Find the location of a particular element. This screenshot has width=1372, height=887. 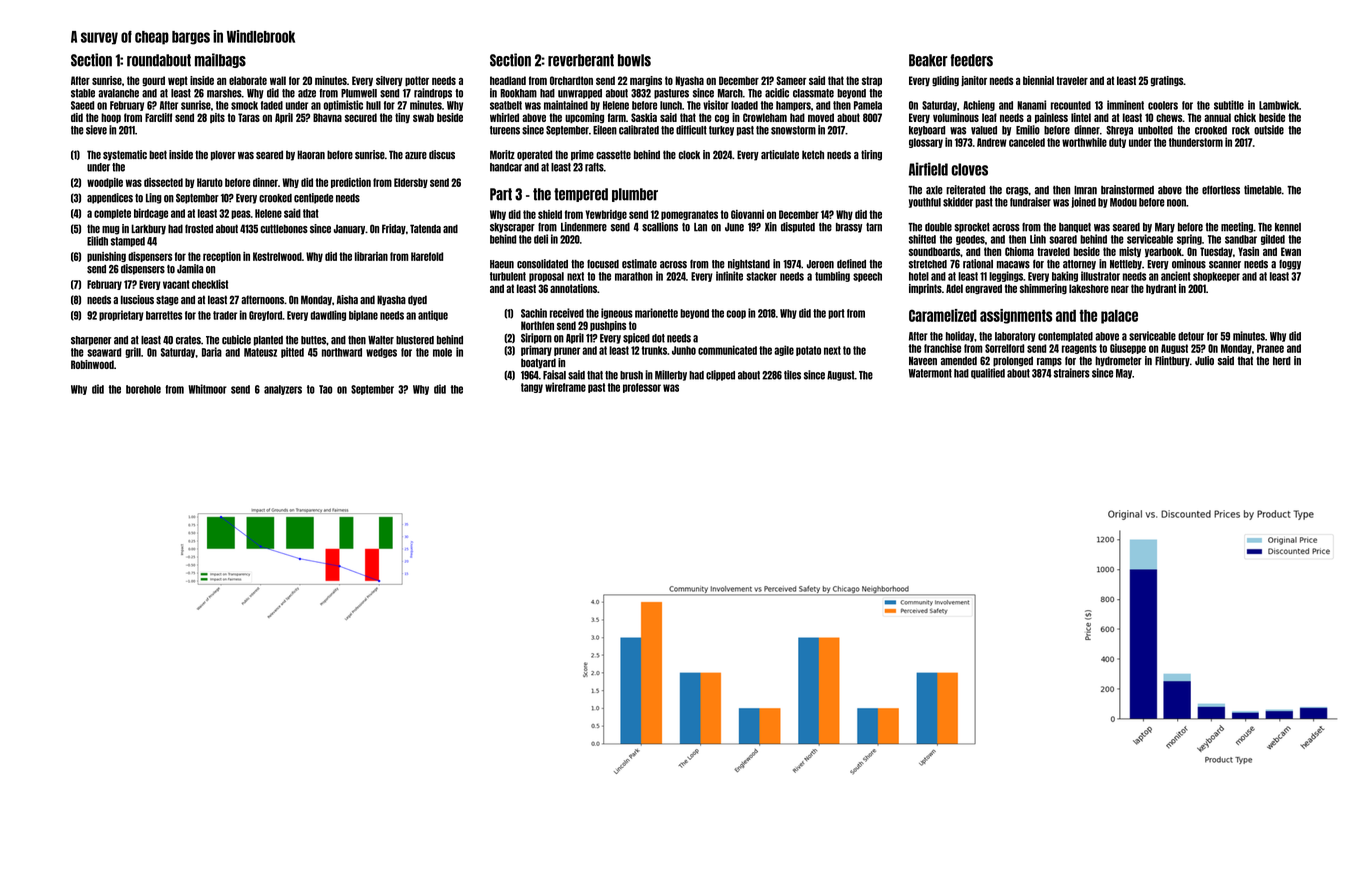

Lindenmere is located at coordinates (584, 227).
